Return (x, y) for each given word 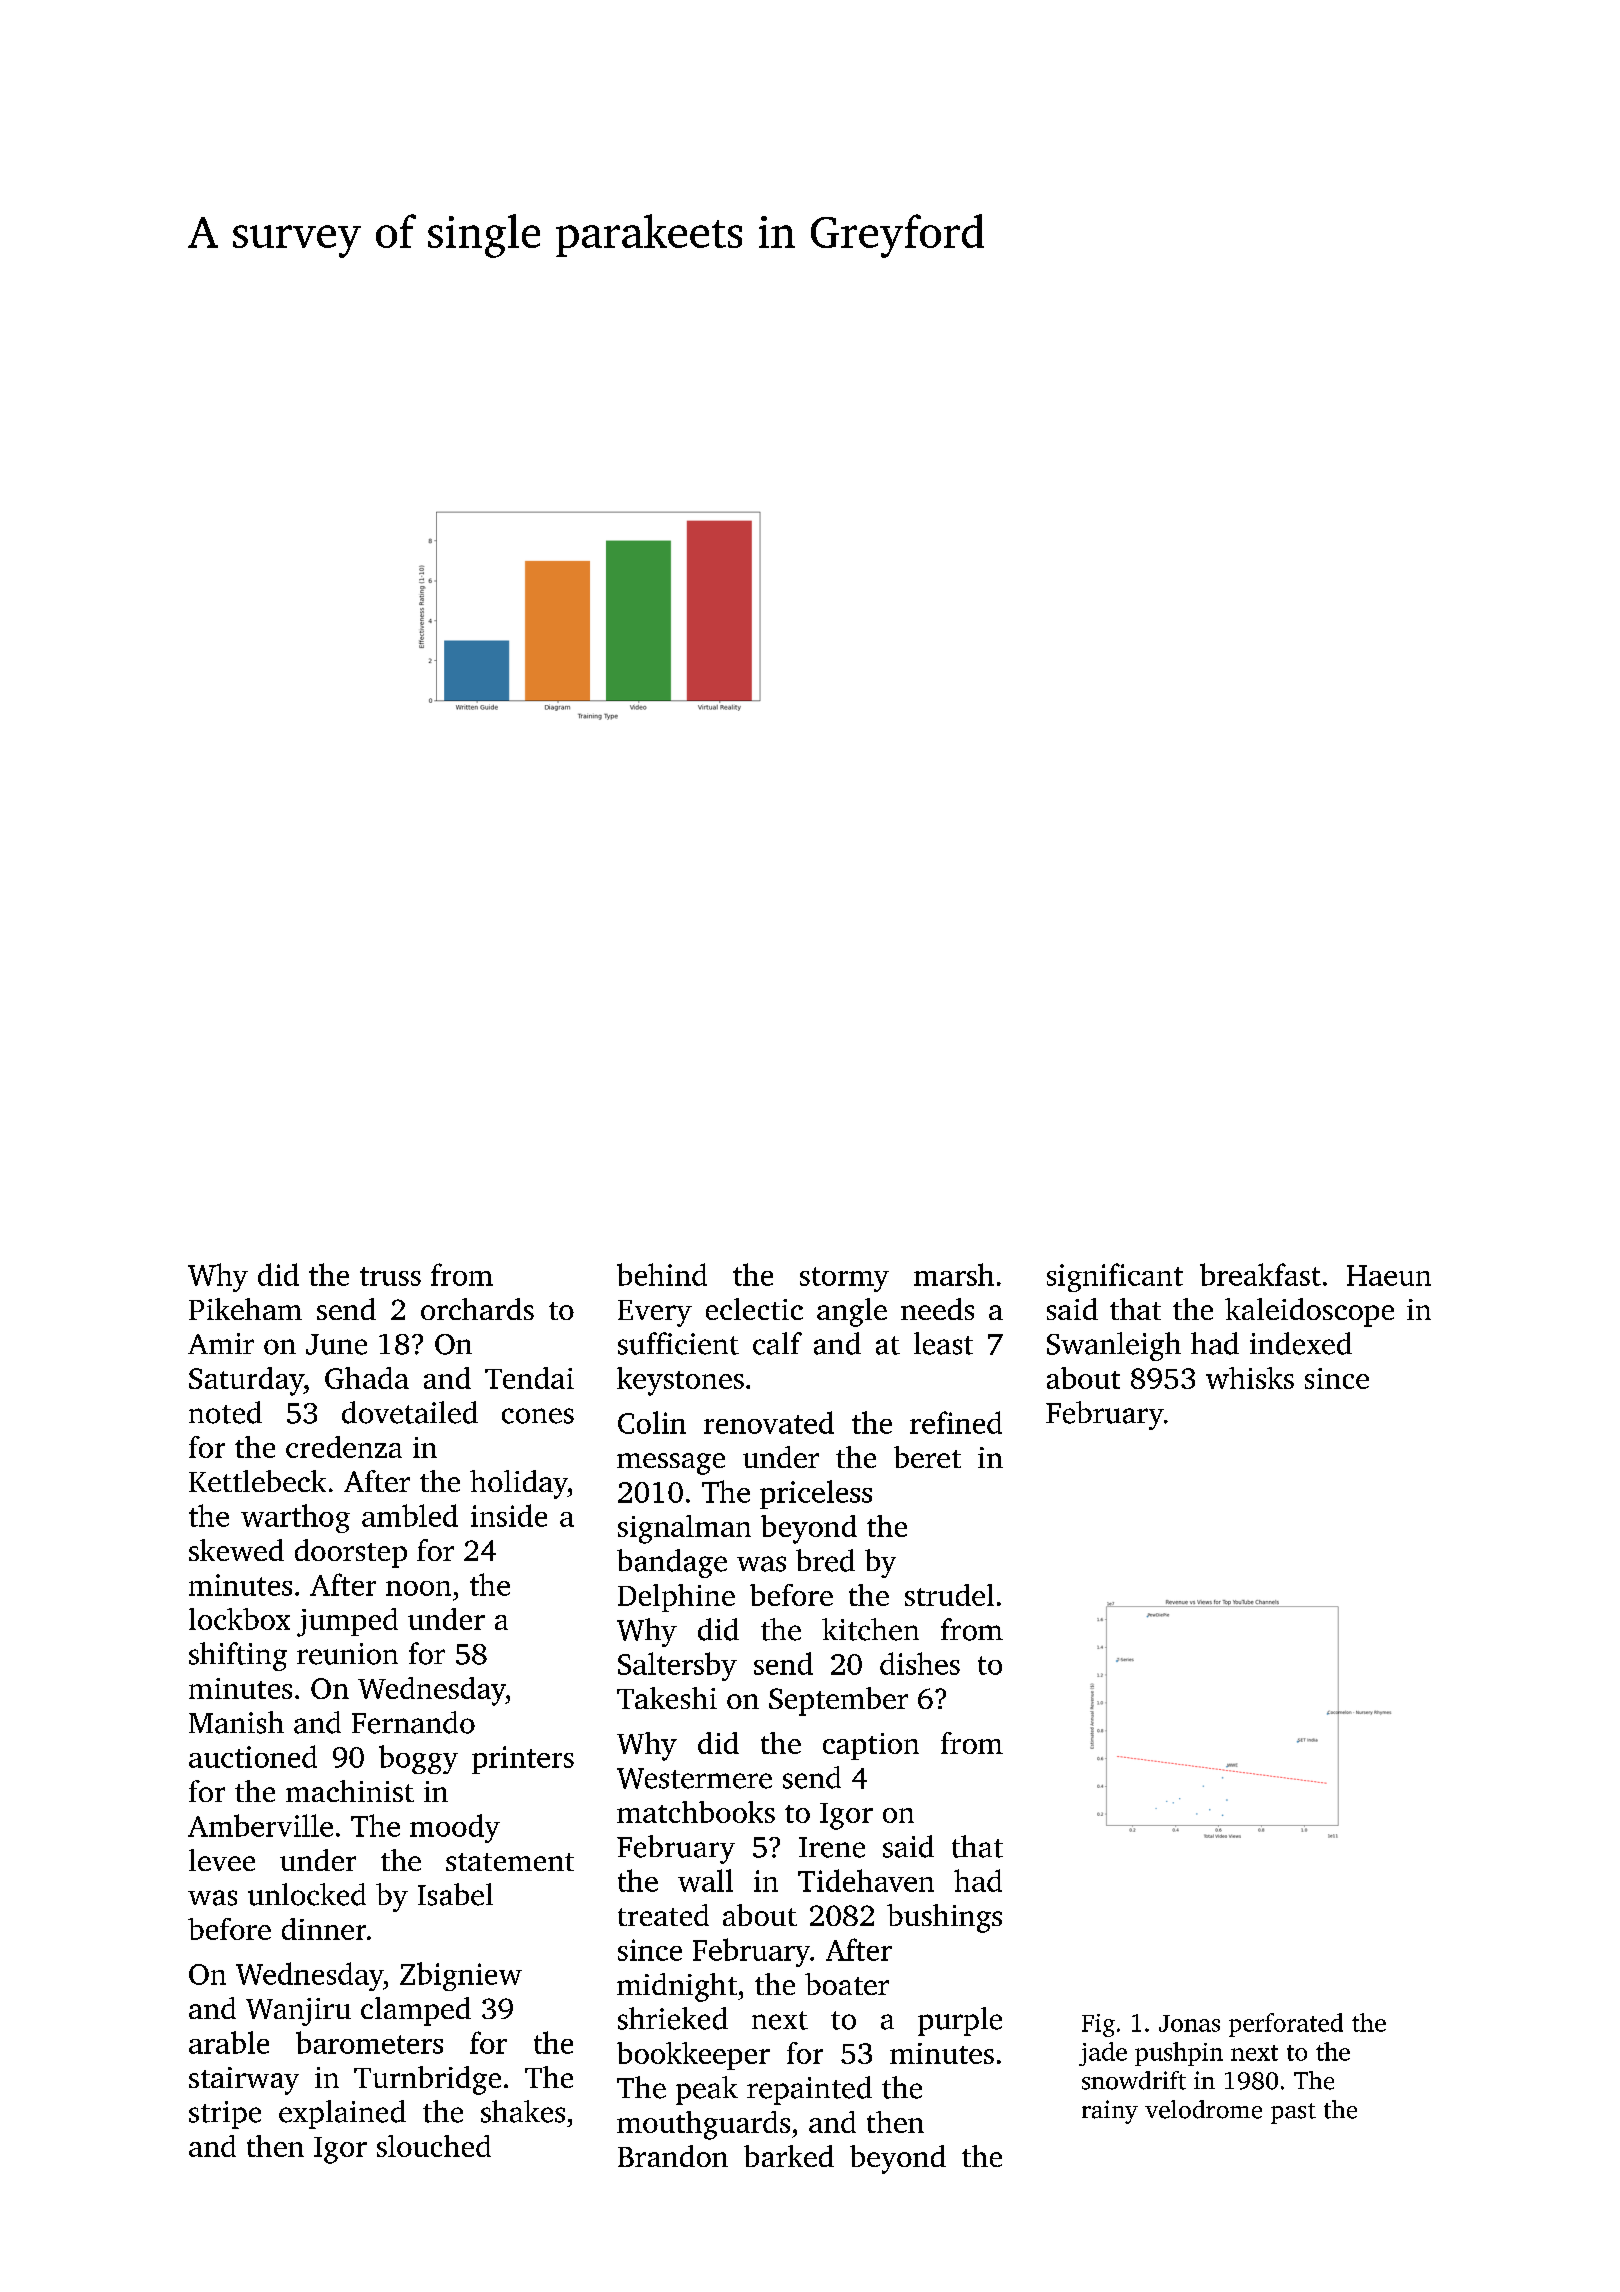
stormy (844, 1279)
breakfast (1260, 1274)
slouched (434, 2146)
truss (390, 1276)
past (1293, 2113)
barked (789, 2156)
